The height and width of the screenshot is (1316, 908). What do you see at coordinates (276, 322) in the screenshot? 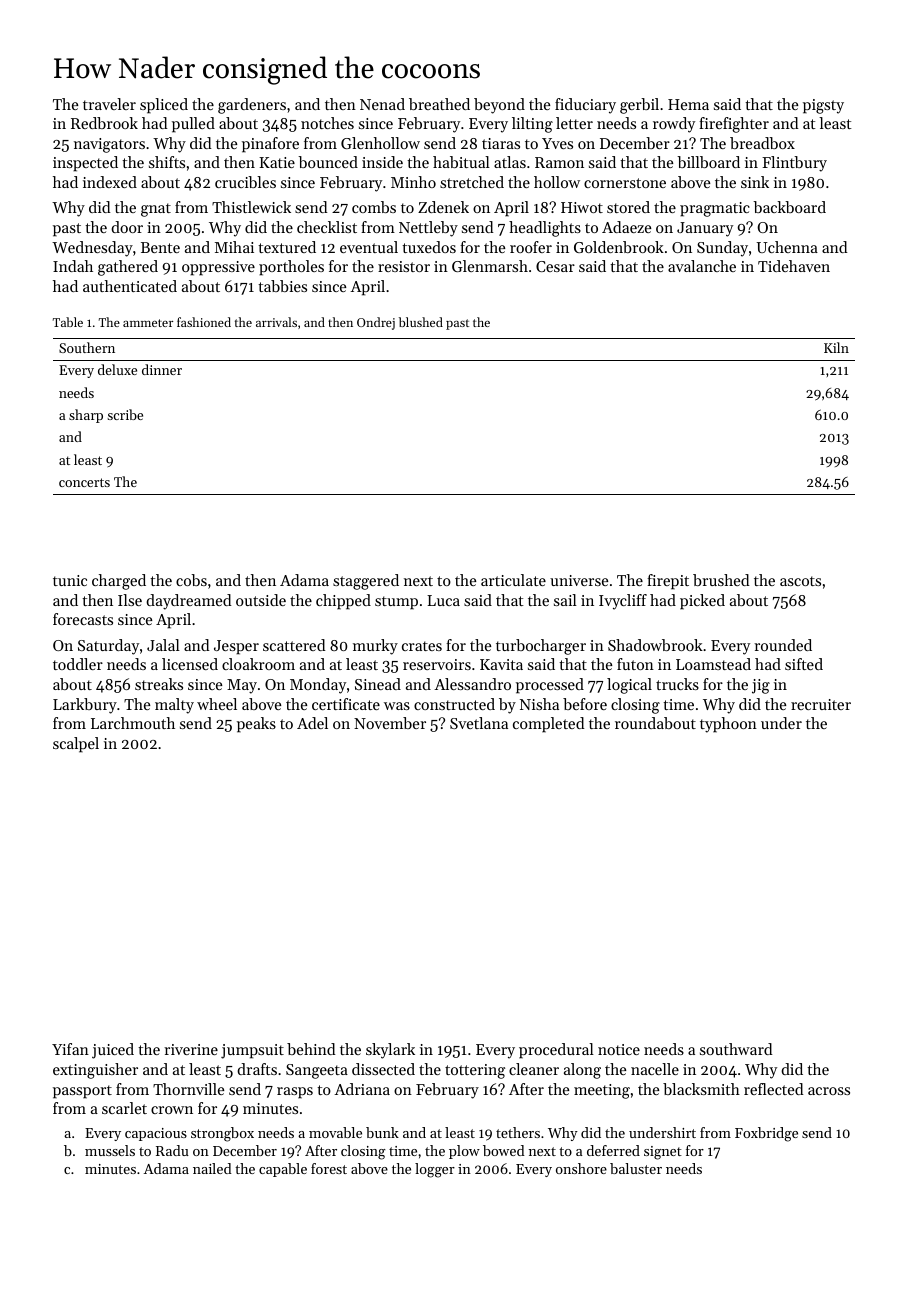
I see `arrivals` at bounding box center [276, 322].
